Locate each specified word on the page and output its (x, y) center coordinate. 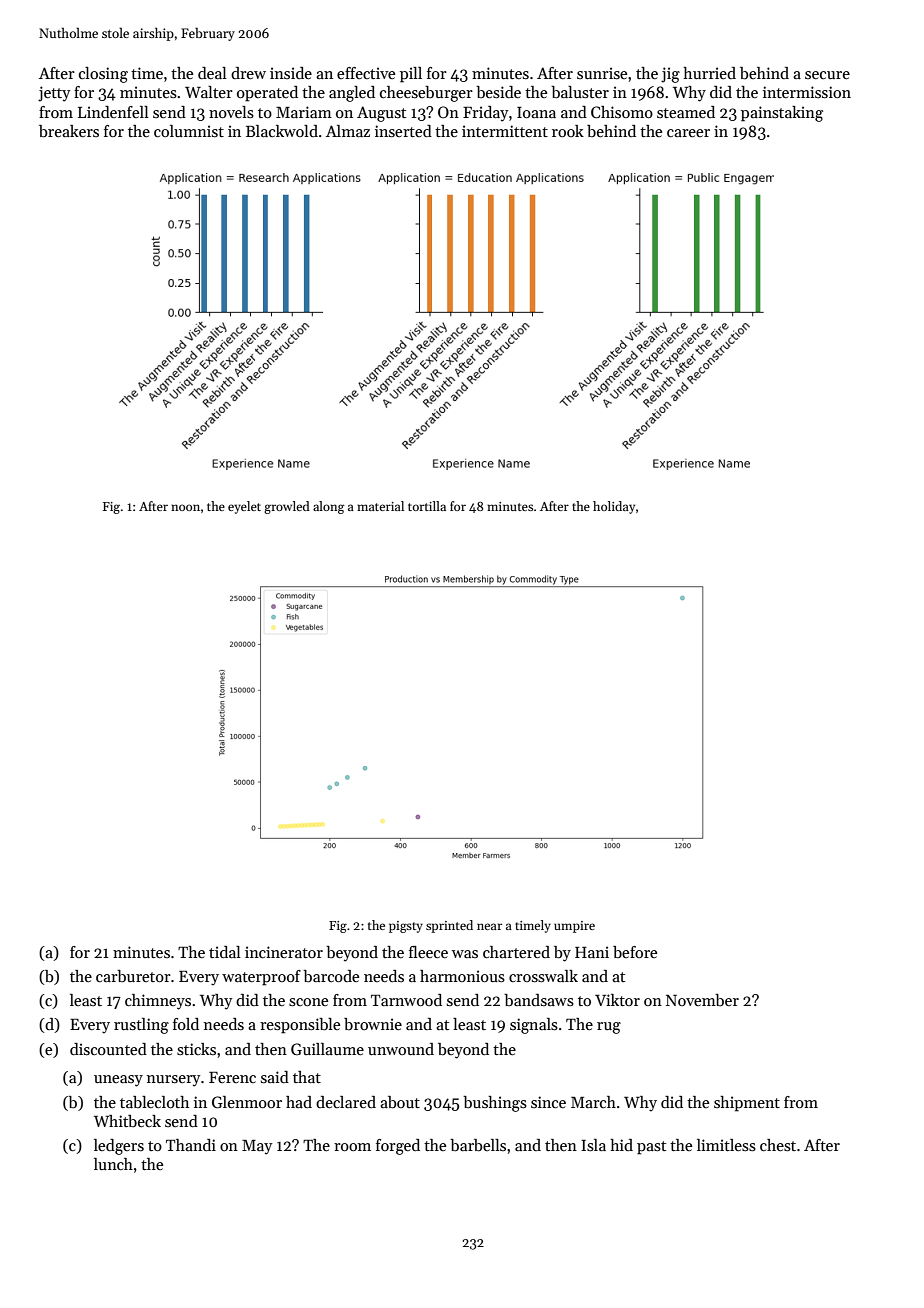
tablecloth (154, 1102)
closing (103, 75)
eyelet (244, 507)
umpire (574, 927)
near (489, 926)
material (380, 506)
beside (498, 92)
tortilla (427, 506)
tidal (225, 952)
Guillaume (327, 1049)
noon (185, 507)
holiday (614, 507)
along (329, 507)
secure (827, 75)
